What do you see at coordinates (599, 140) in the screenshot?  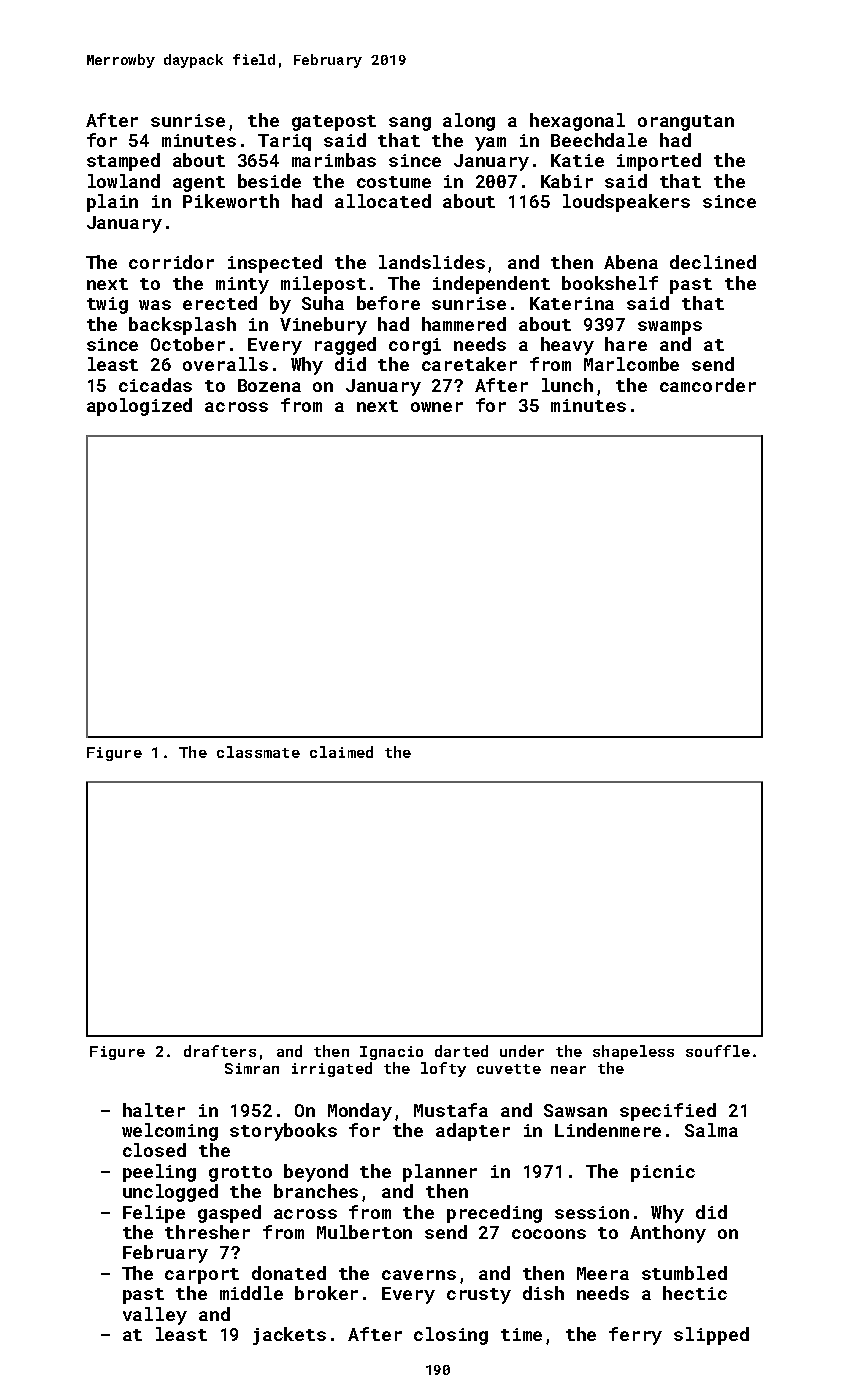 I see `Beechdale` at bounding box center [599, 140].
